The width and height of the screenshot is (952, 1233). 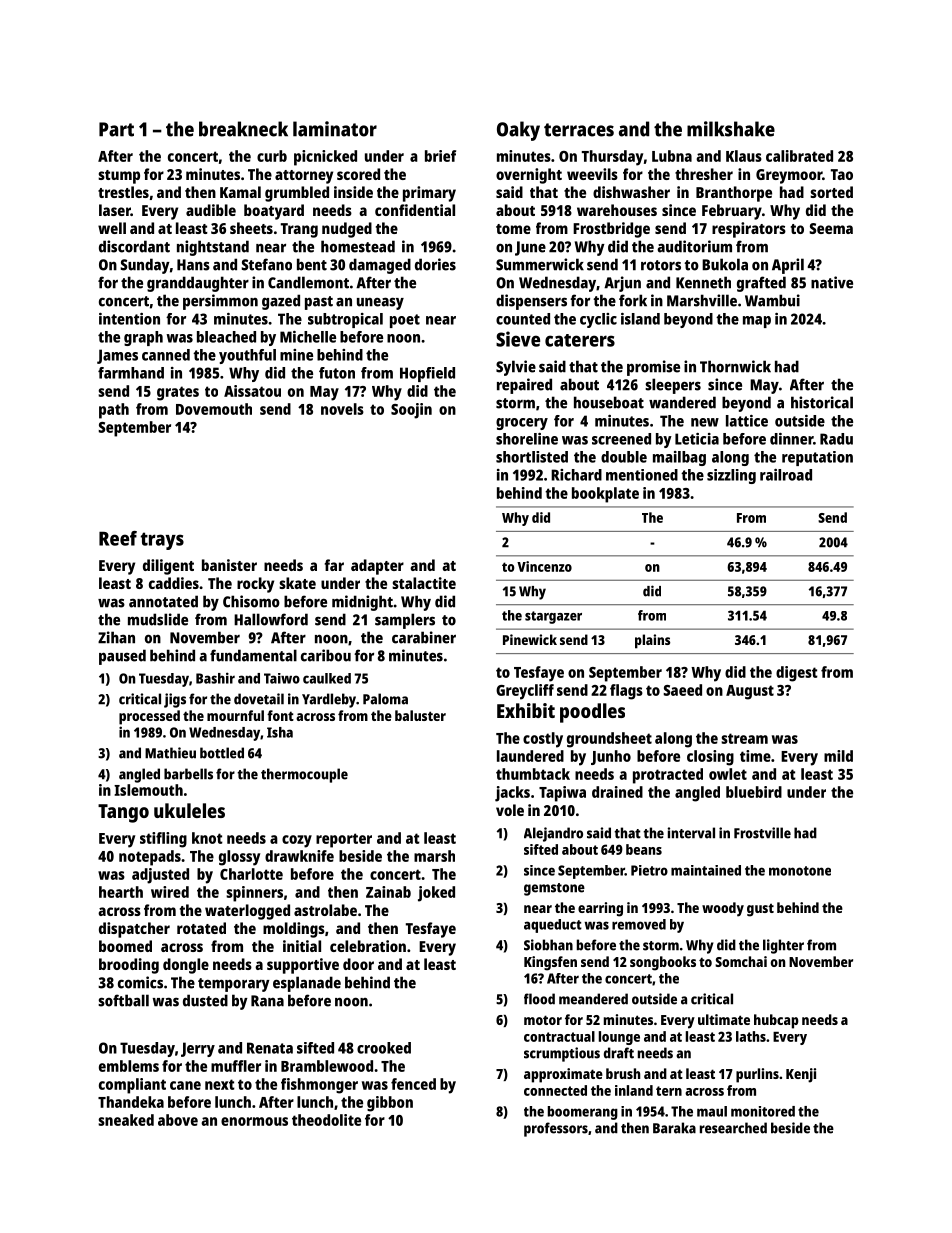 What do you see at coordinates (325, 158) in the screenshot?
I see `picnicked` at bounding box center [325, 158].
